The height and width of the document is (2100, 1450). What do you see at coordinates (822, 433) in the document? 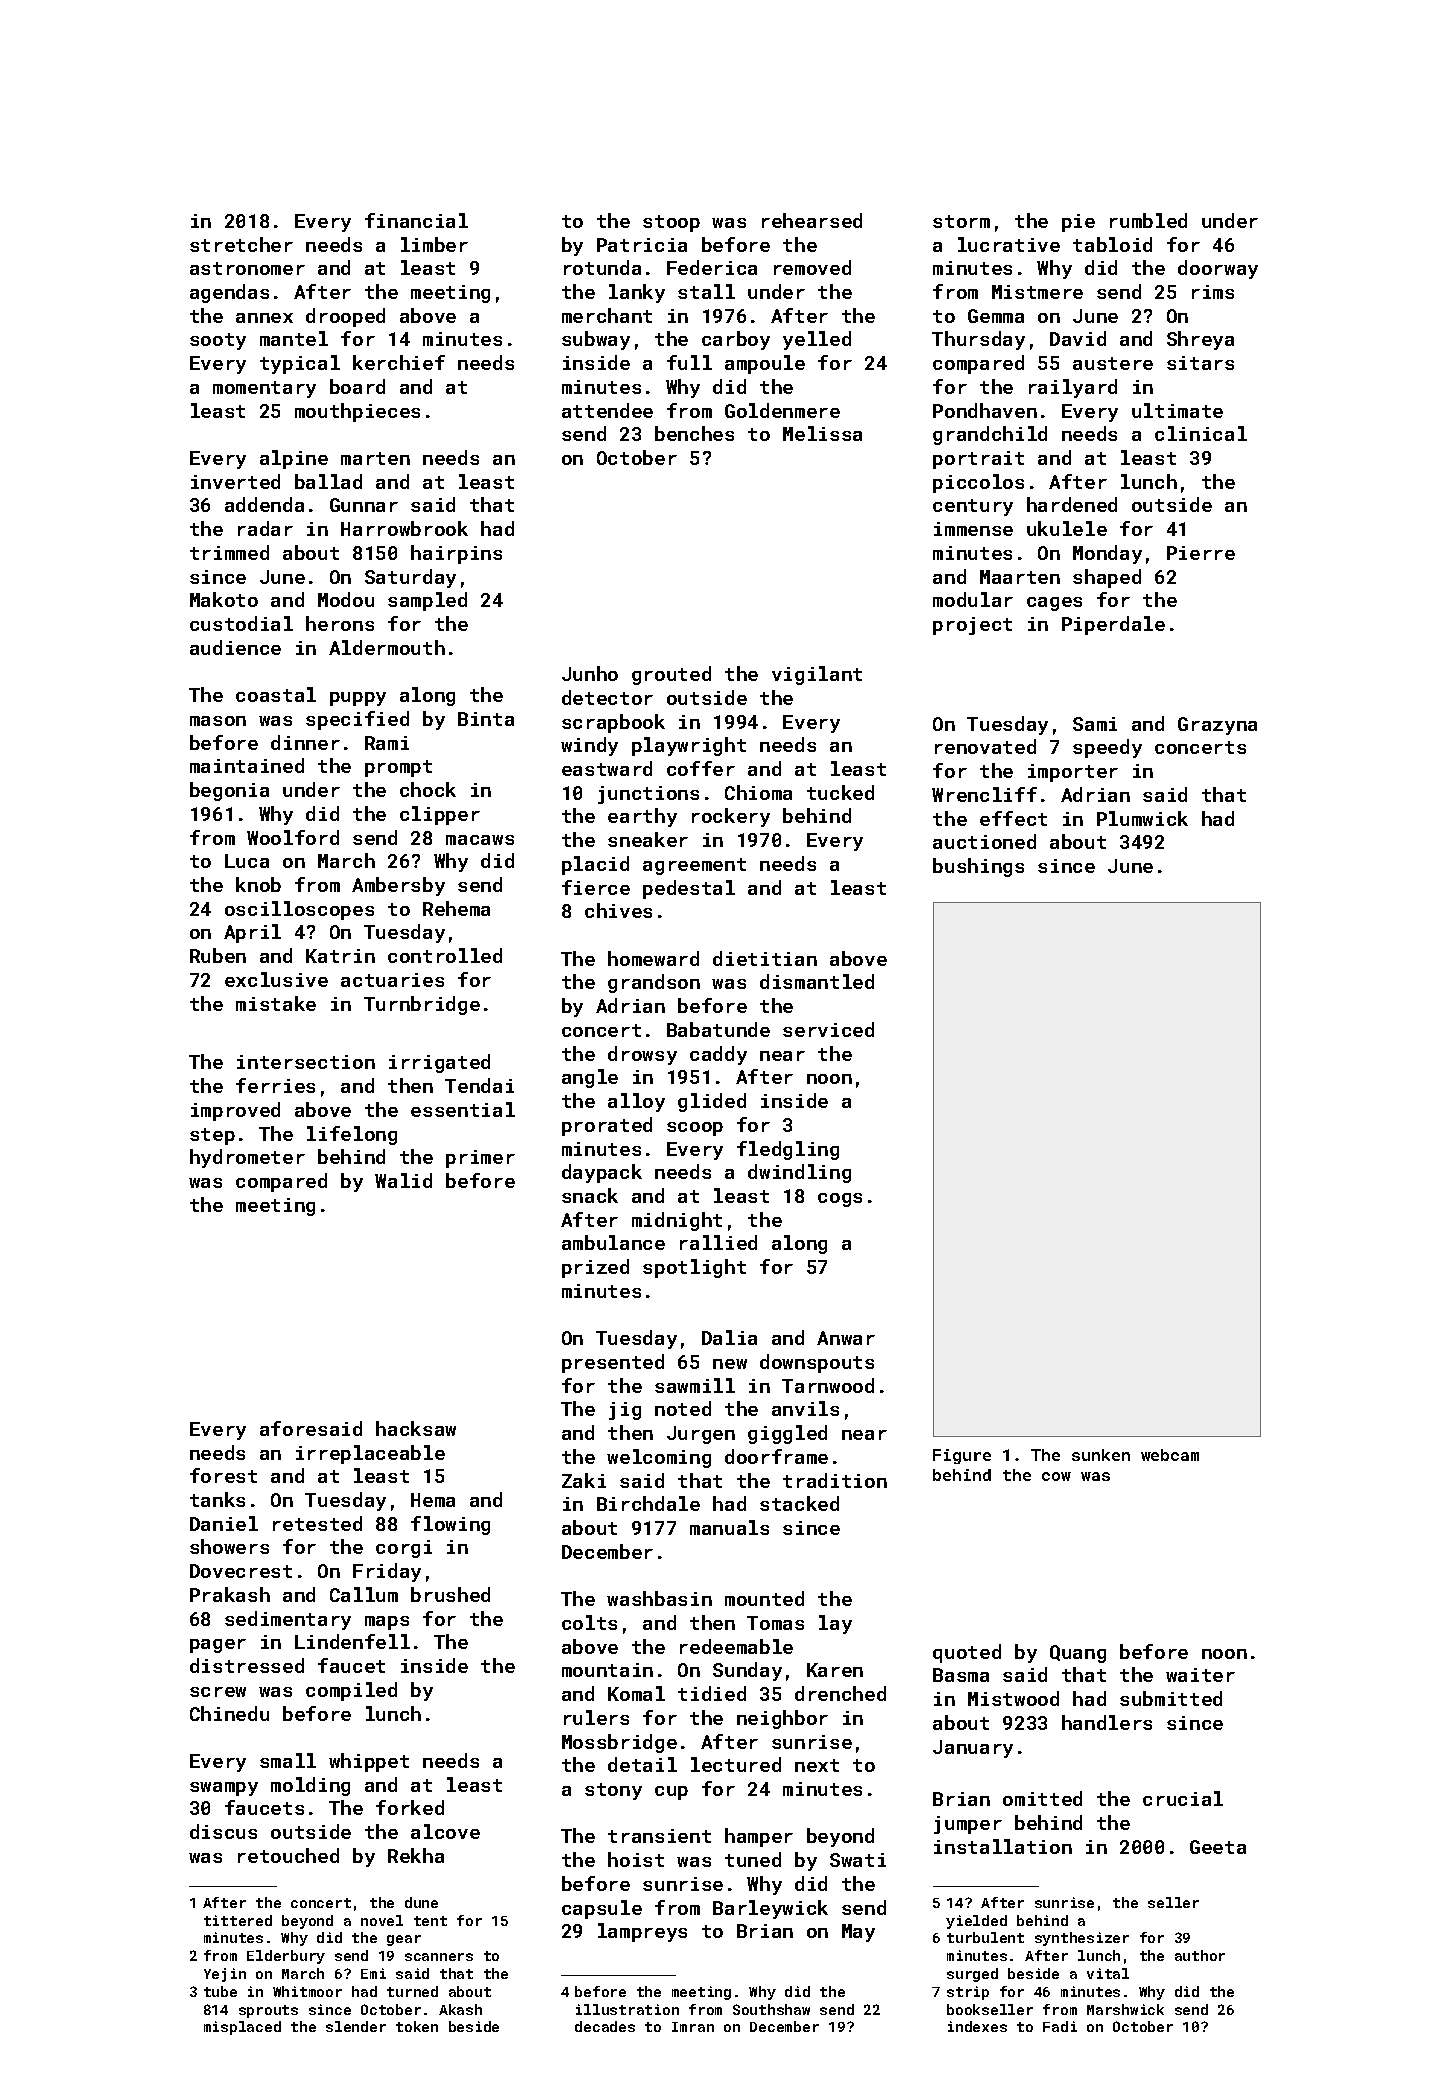
I see `Melissa` at bounding box center [822, 433].
